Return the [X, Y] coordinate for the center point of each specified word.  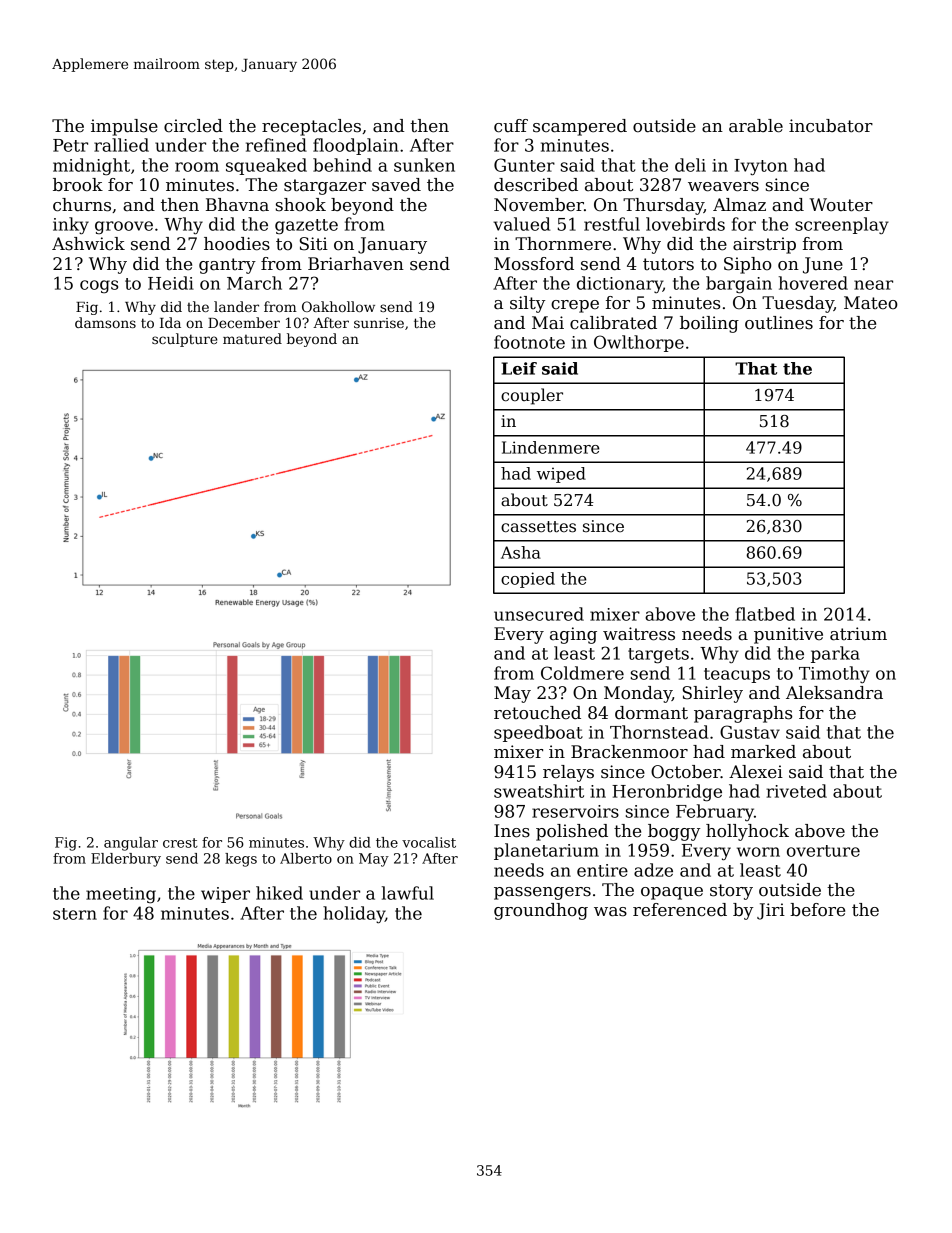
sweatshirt [539, 791]
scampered [580, 127]
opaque [672, 893]
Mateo [871, 303]
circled [193, 126]
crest [180, 843]
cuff [511, 126]
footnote [529, 342]
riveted [796, 791]
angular [131, 844]
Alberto [306, 858]
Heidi [171, 283]
